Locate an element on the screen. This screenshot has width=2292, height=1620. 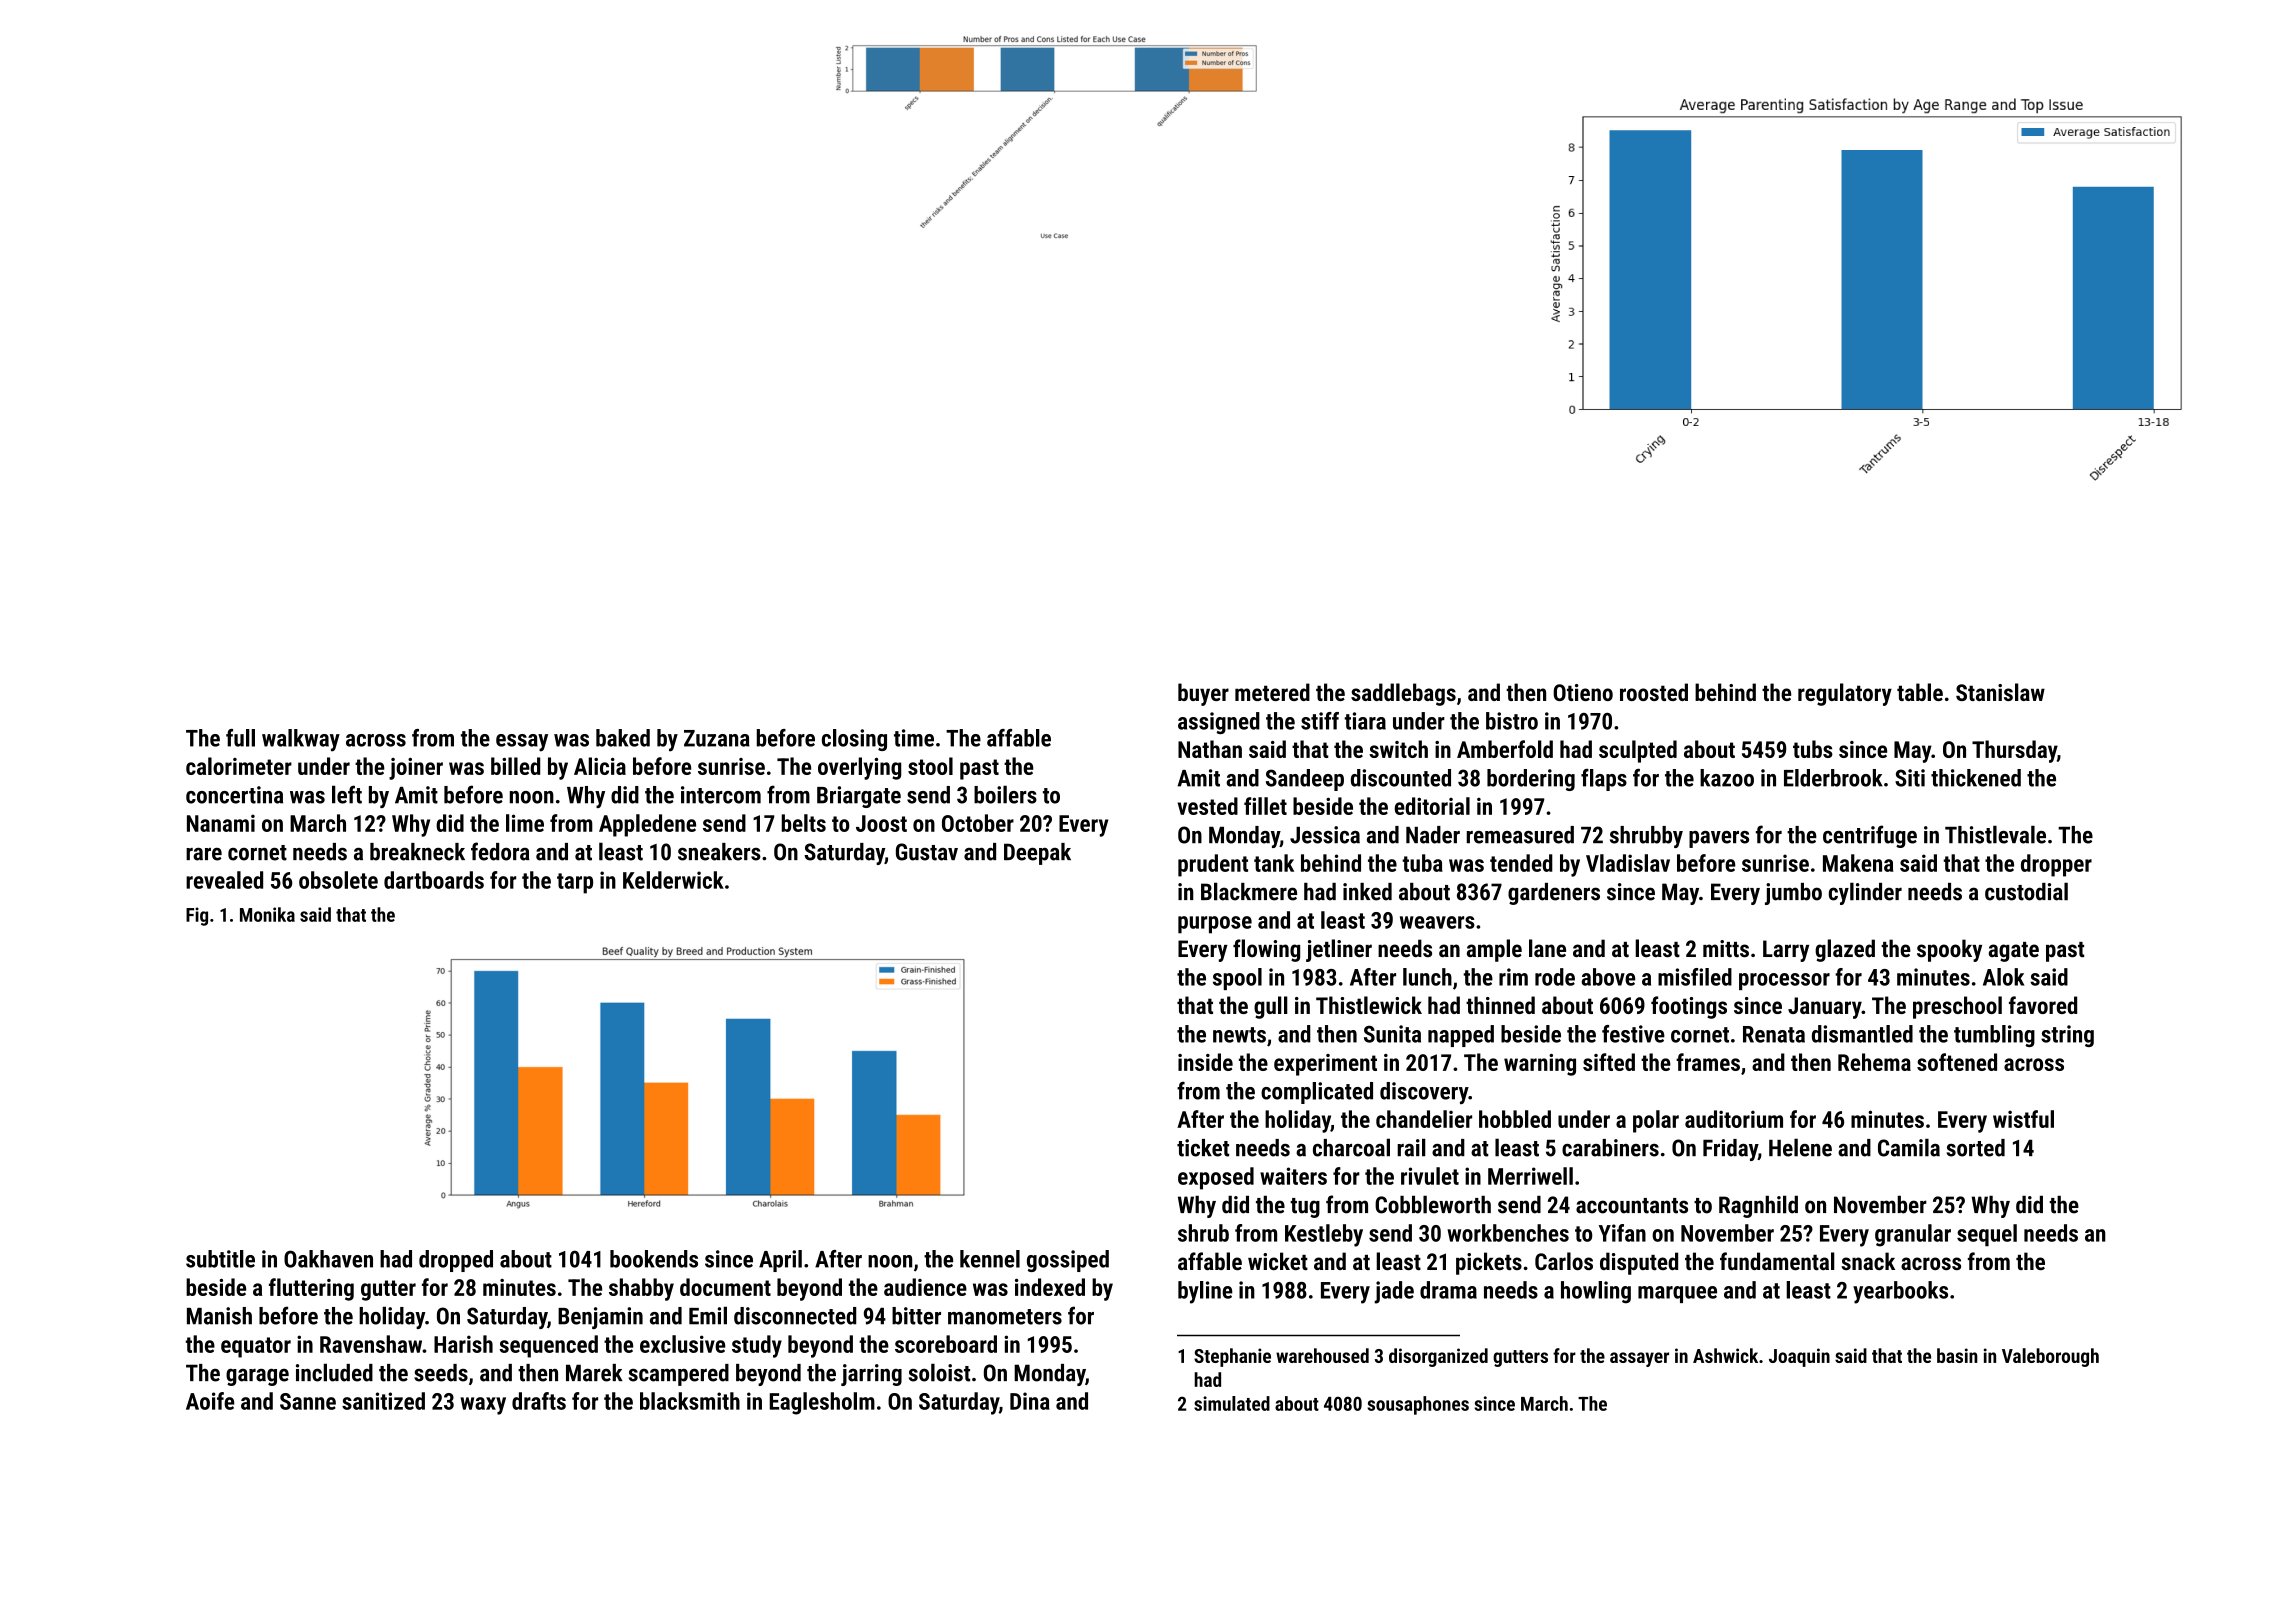
Helene is located at coordinates (1800, 1147).
